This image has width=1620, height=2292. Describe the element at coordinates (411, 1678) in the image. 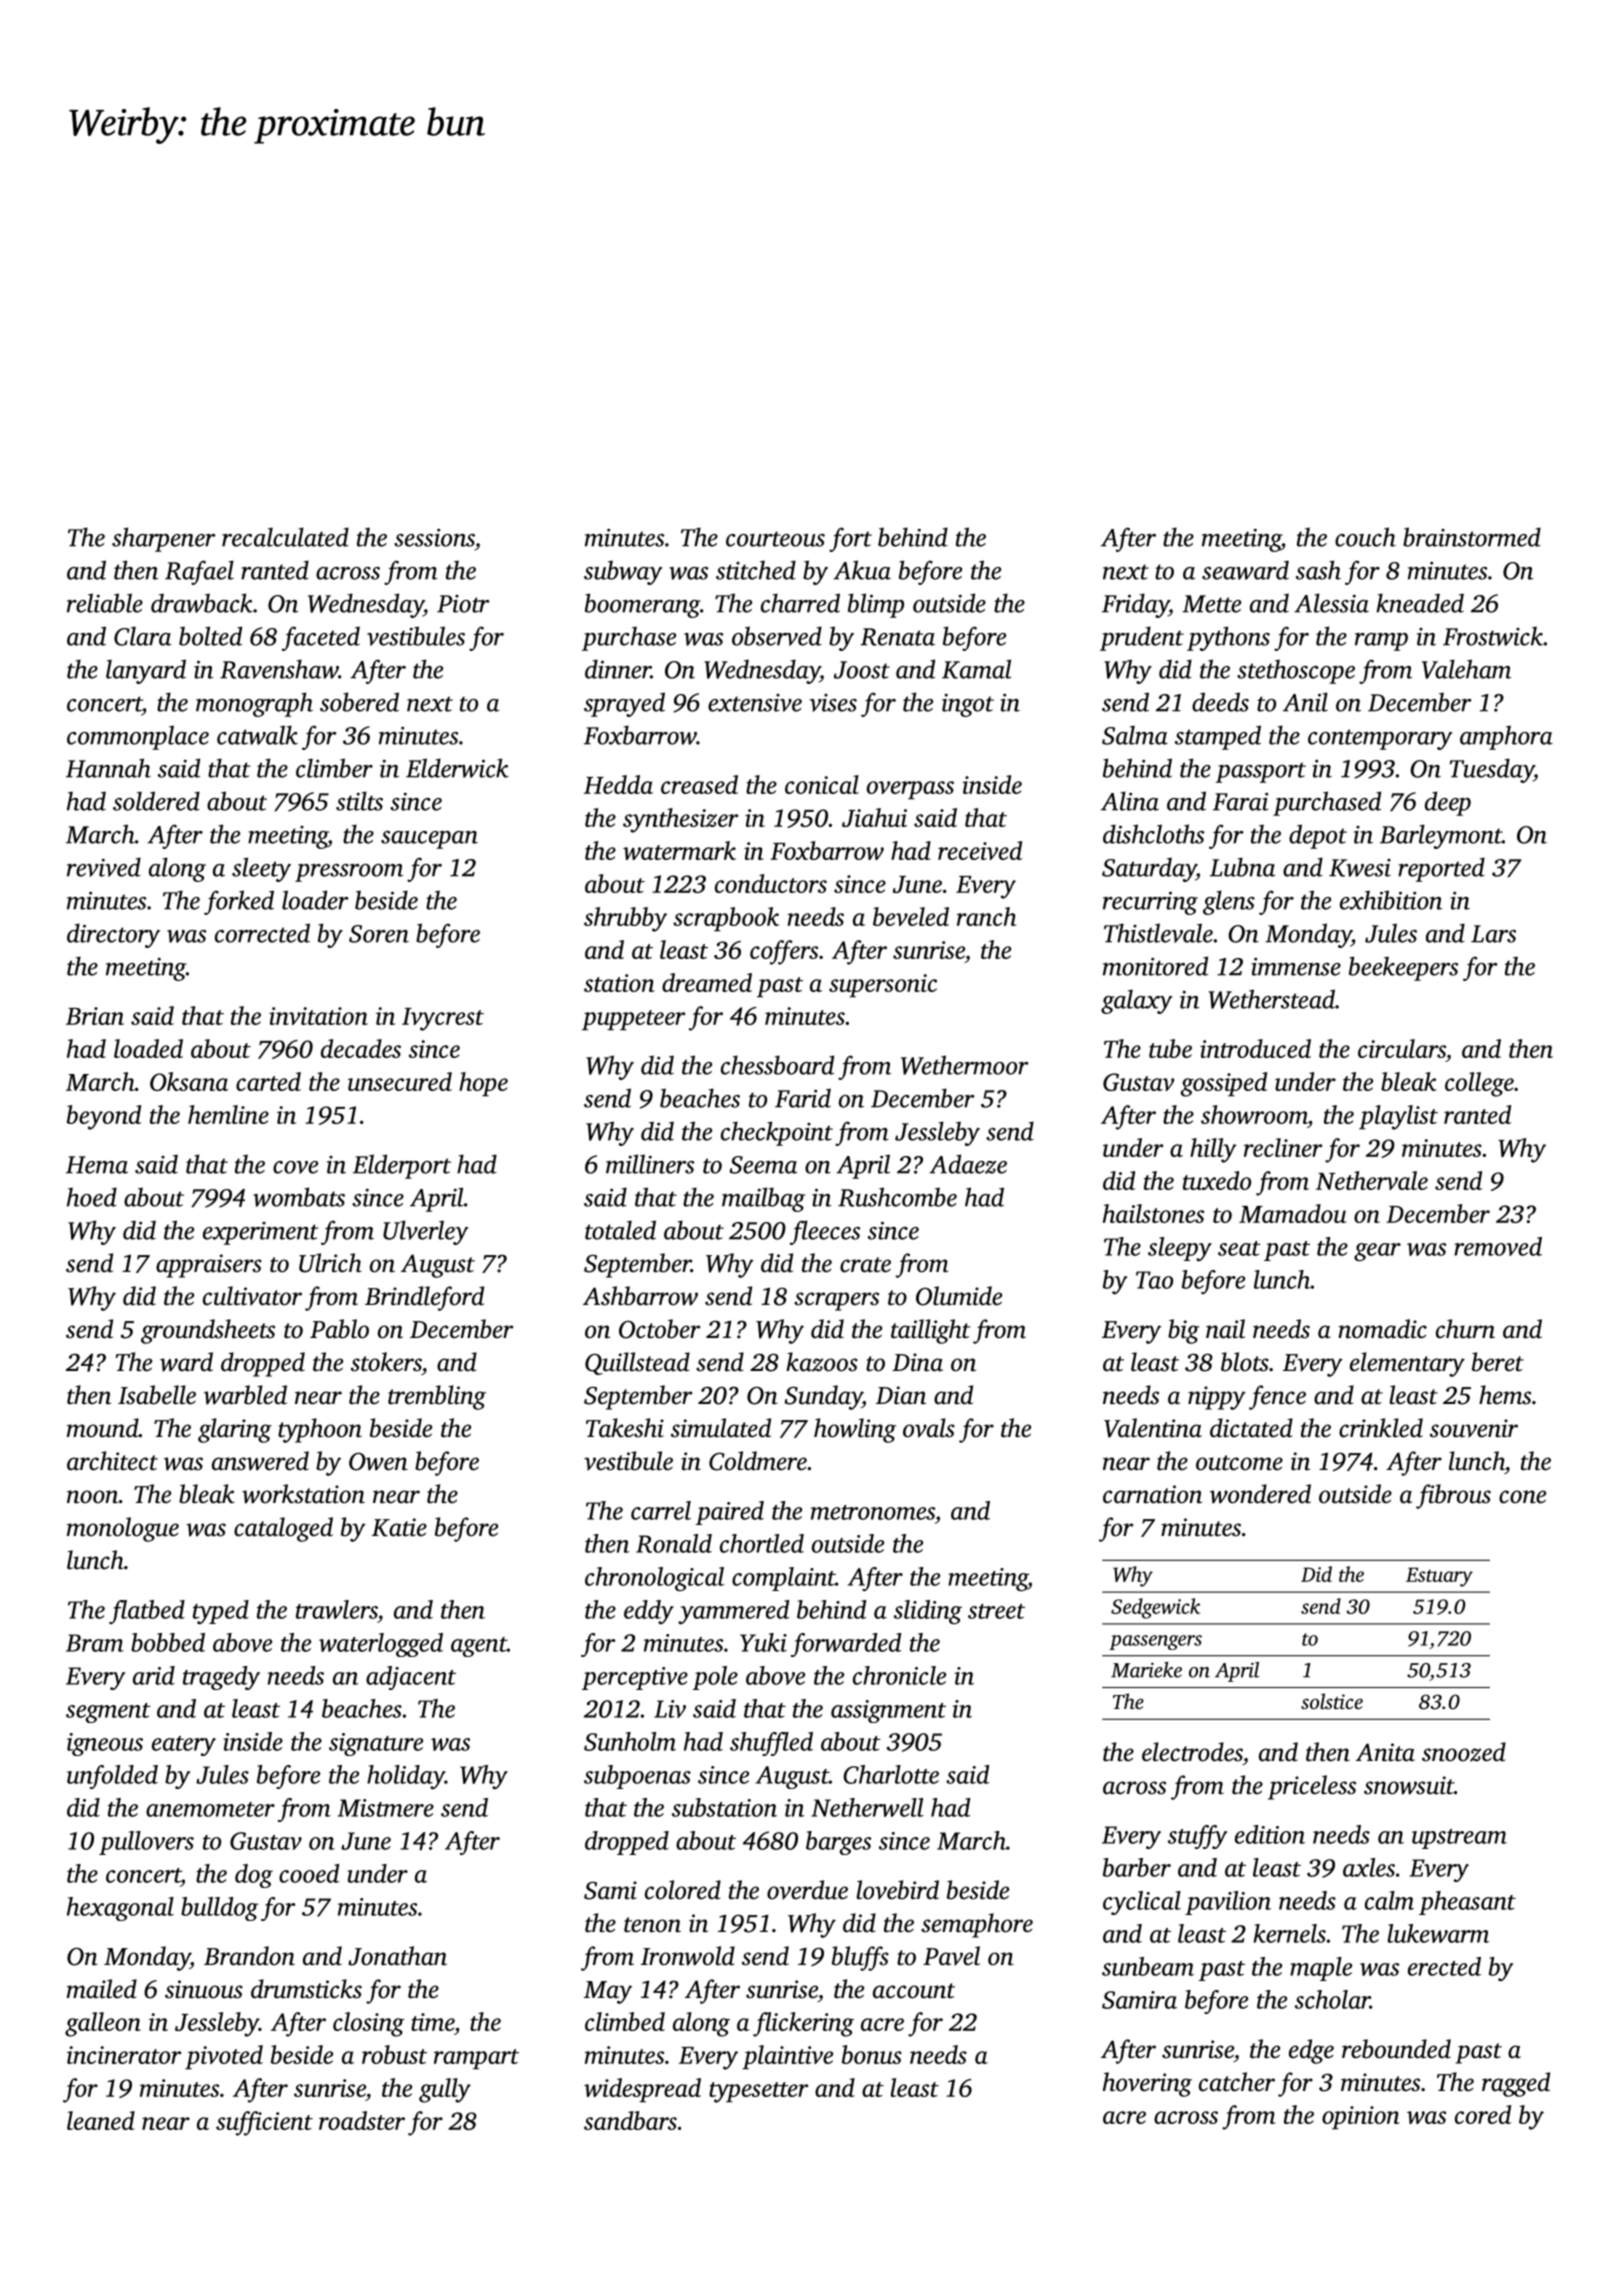

I see `adjacent` at that location.
